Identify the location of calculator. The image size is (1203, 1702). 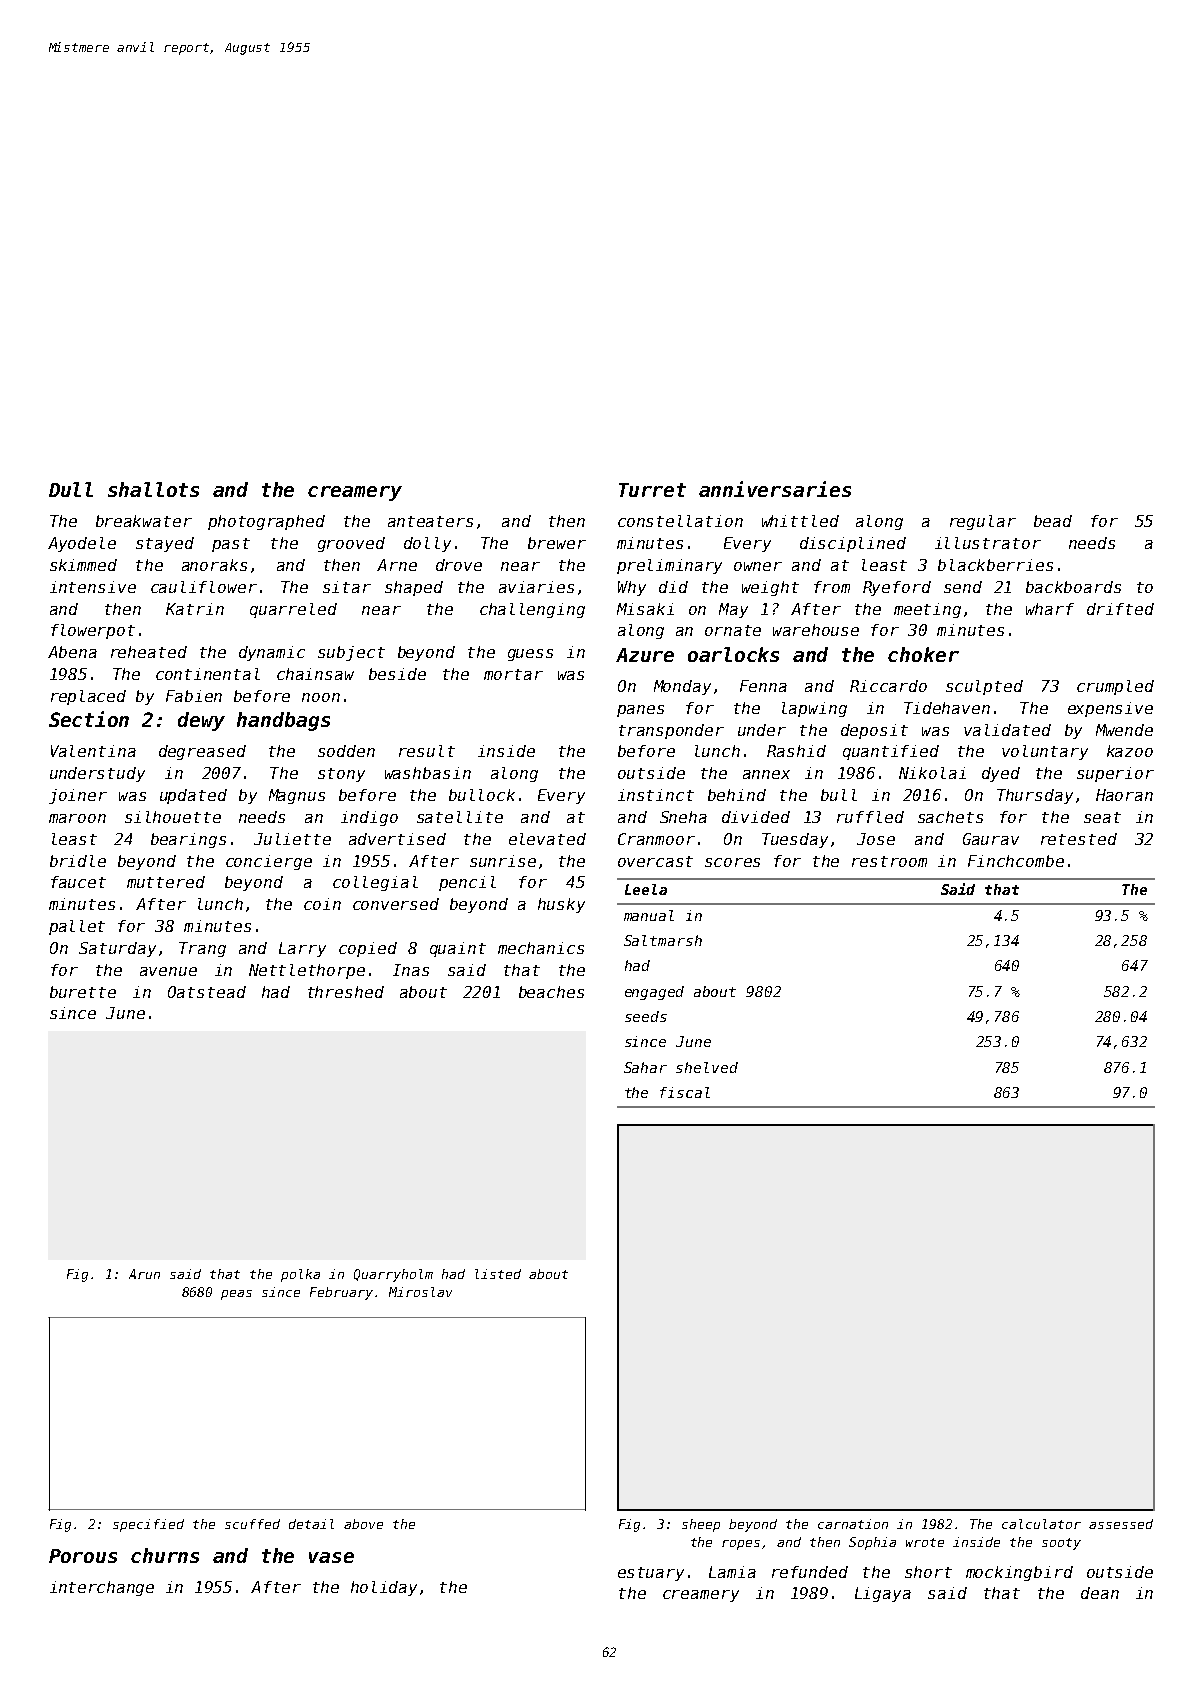
(1041, 1524).
